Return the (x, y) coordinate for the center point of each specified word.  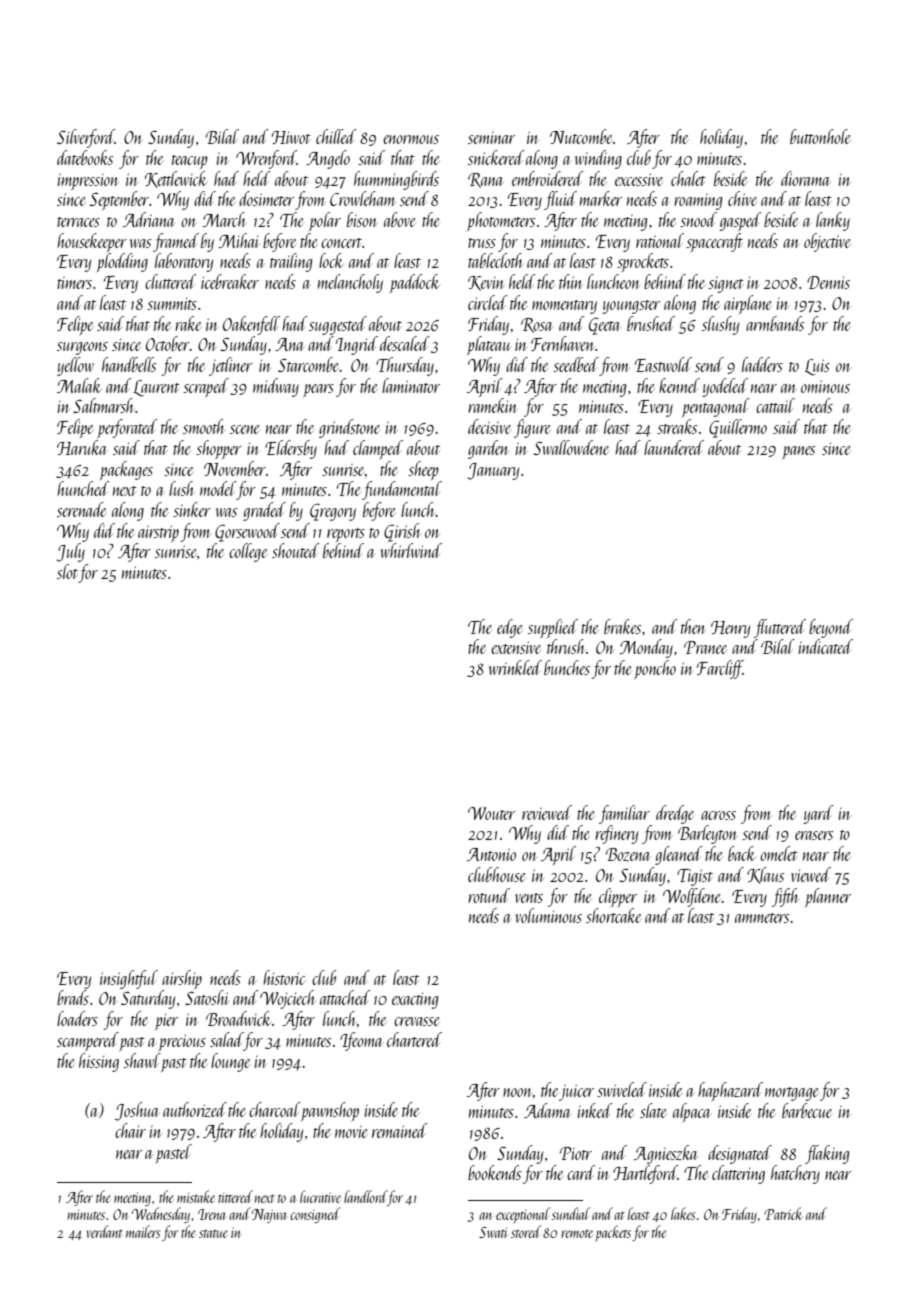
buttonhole (820, 136)
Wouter (491, 813)
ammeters (762, 918)
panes (798, 452)
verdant (104, 1231)
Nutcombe (581, 136)
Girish (402, 532)
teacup (190, 162)
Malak (79, 385)
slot (67, 571)
